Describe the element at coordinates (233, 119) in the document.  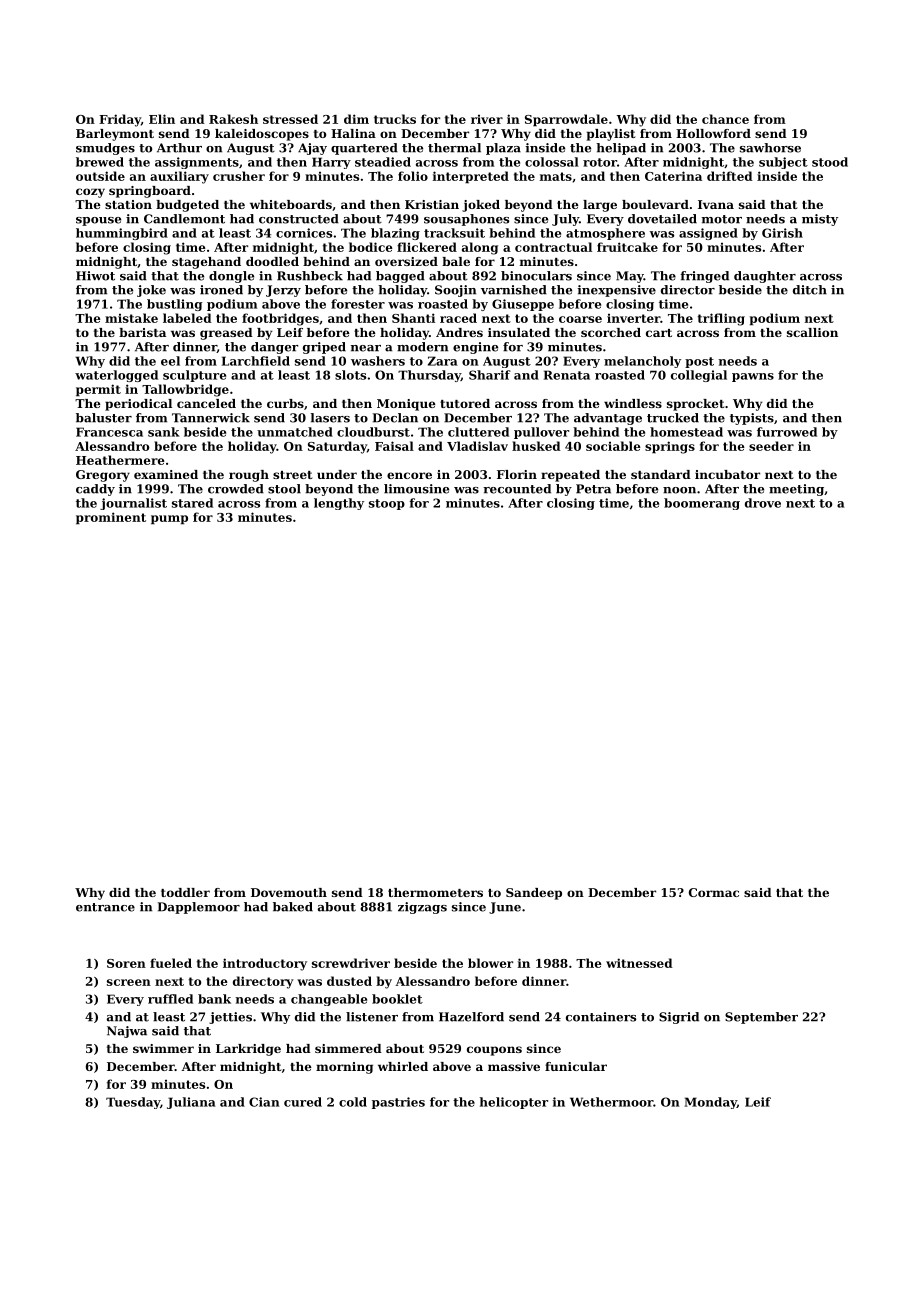
I see `Rakesh` at that location.
